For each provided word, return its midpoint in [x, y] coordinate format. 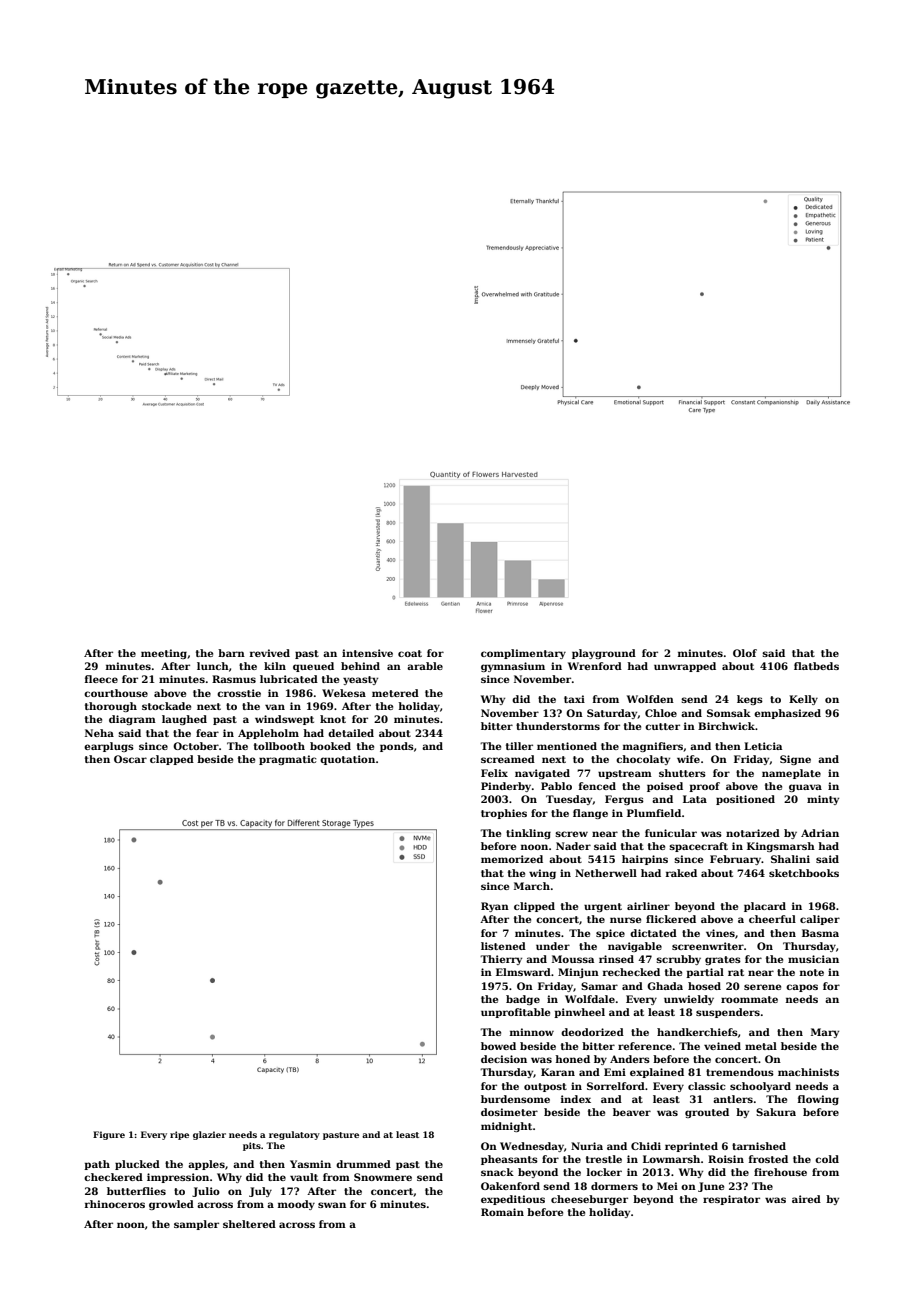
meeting [164, 654]
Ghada [665, 986]
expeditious [513, 1200]
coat [410, 653]
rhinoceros [115, 1204]
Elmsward [523, 972]
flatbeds [816, 666]
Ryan [495, 907]
